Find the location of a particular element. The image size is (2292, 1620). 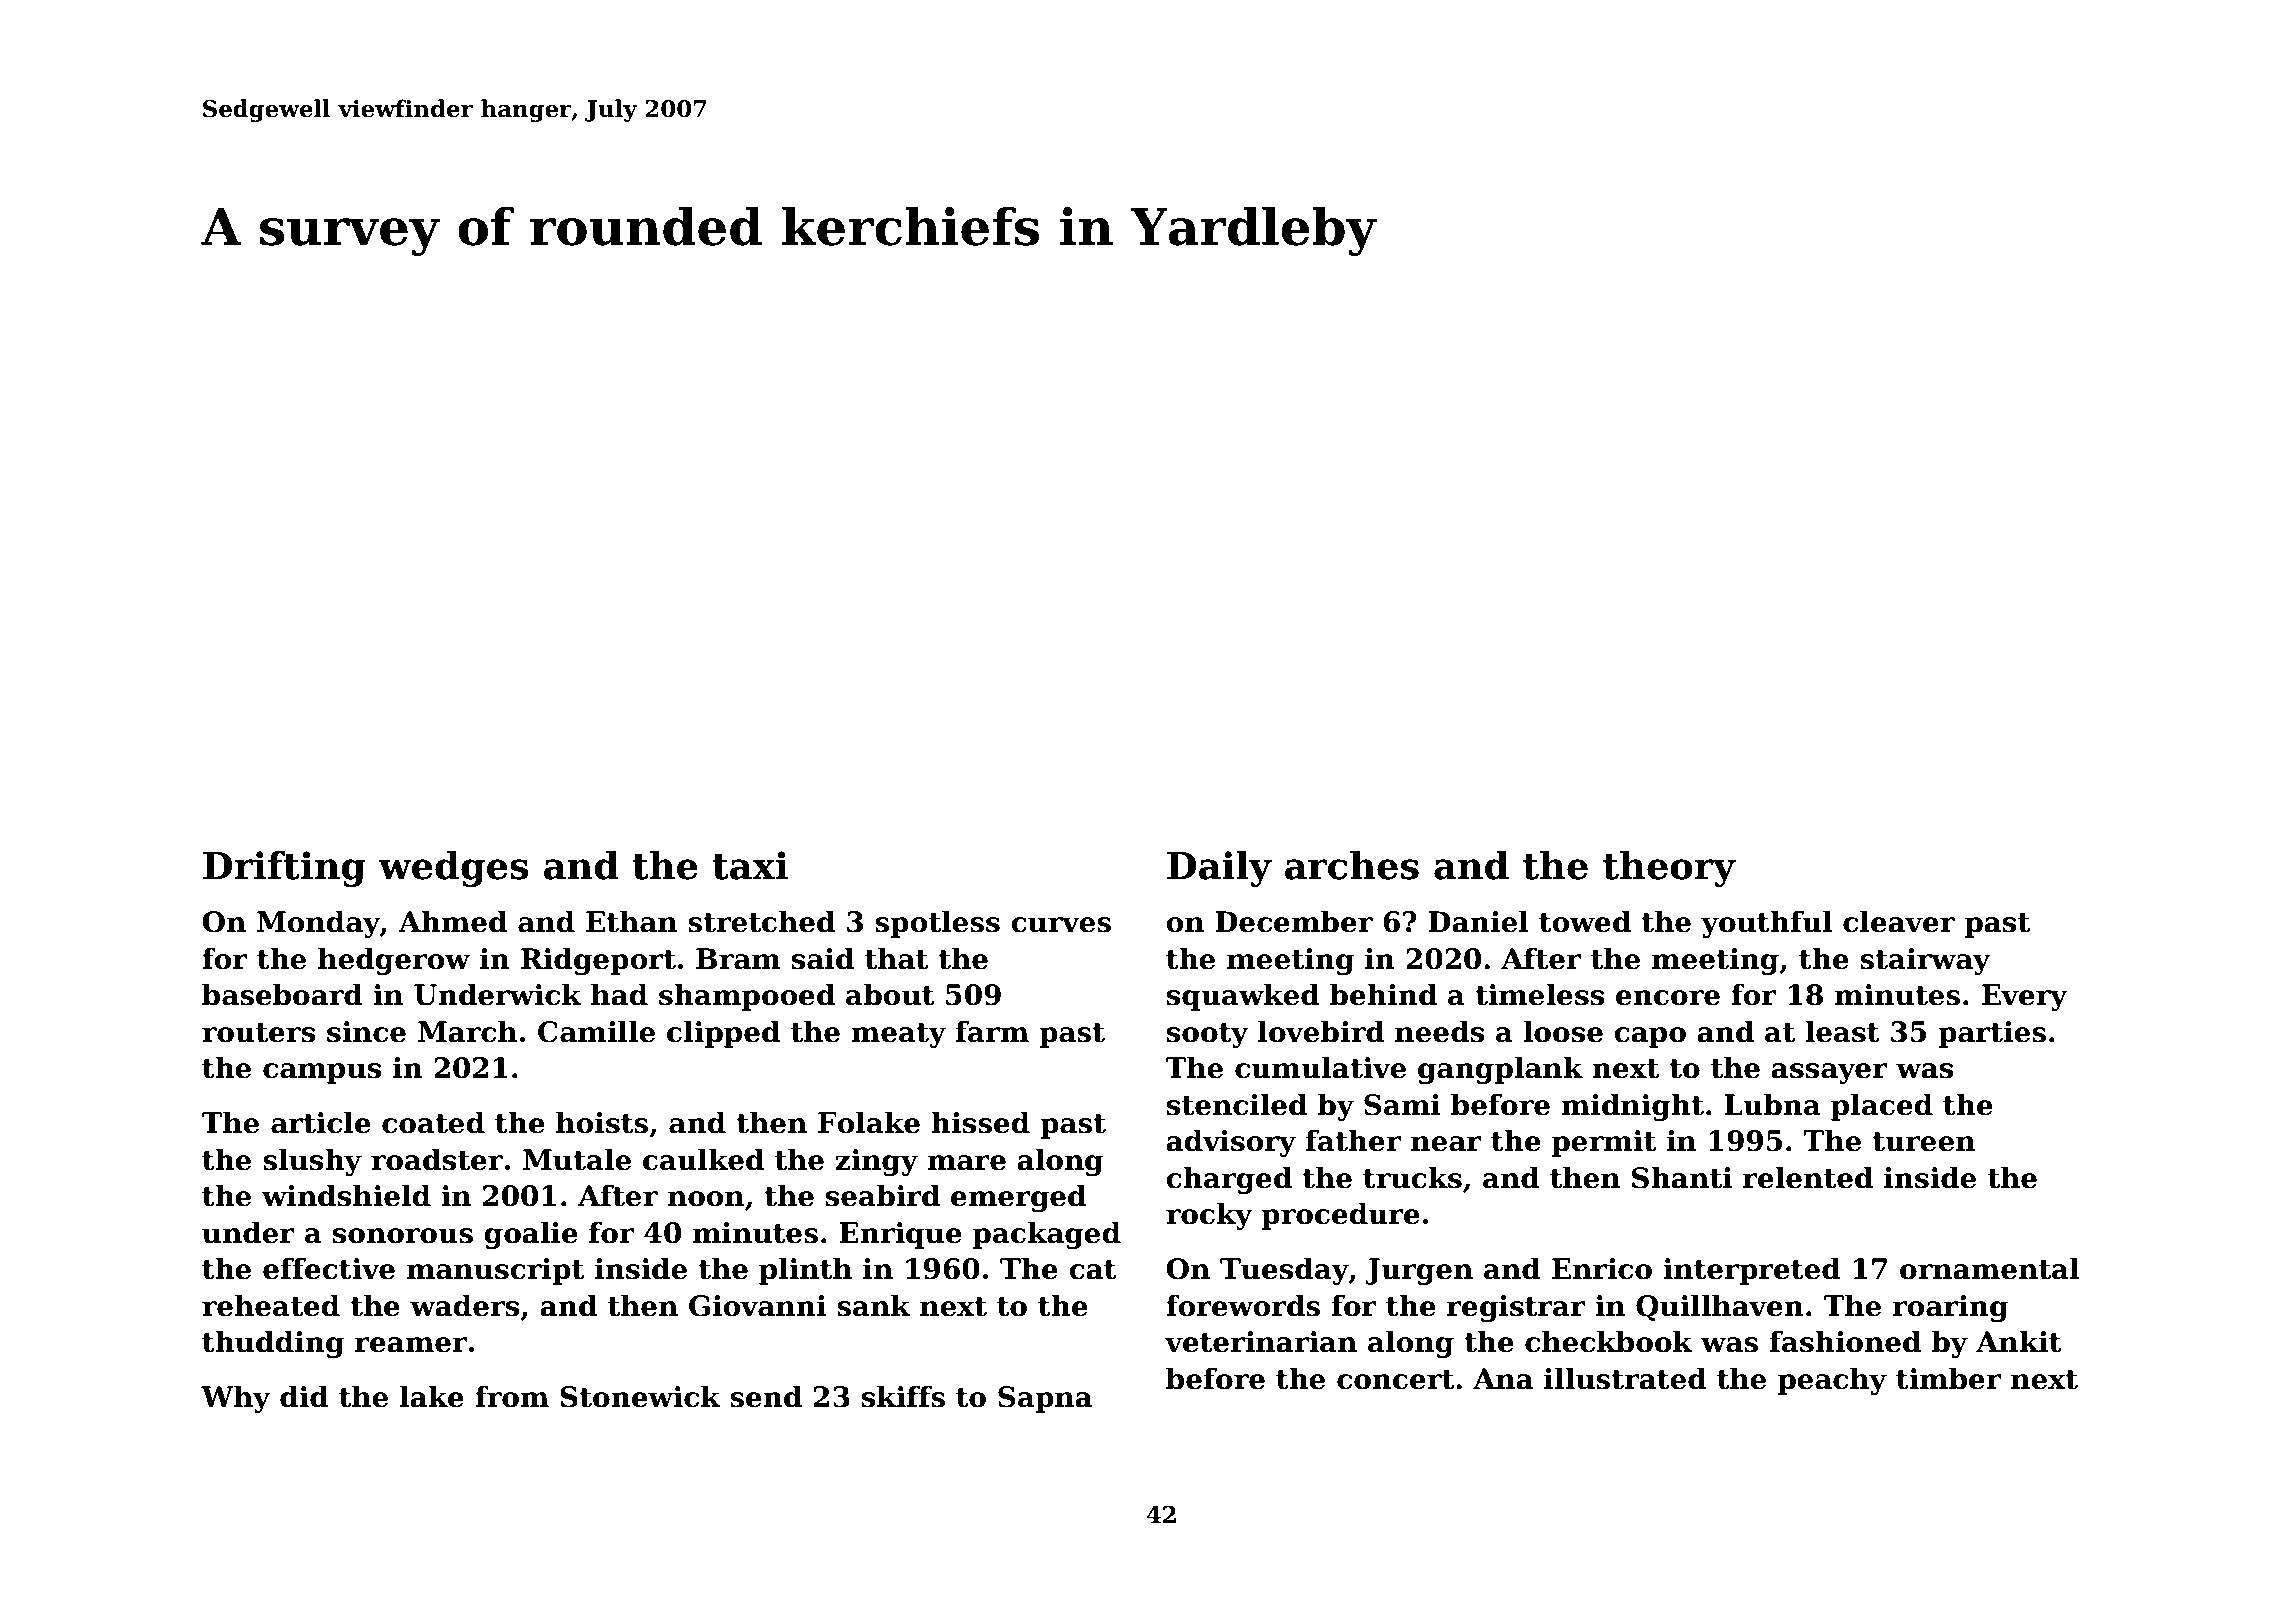

Sami is located at coordinates (1402, 1105).
